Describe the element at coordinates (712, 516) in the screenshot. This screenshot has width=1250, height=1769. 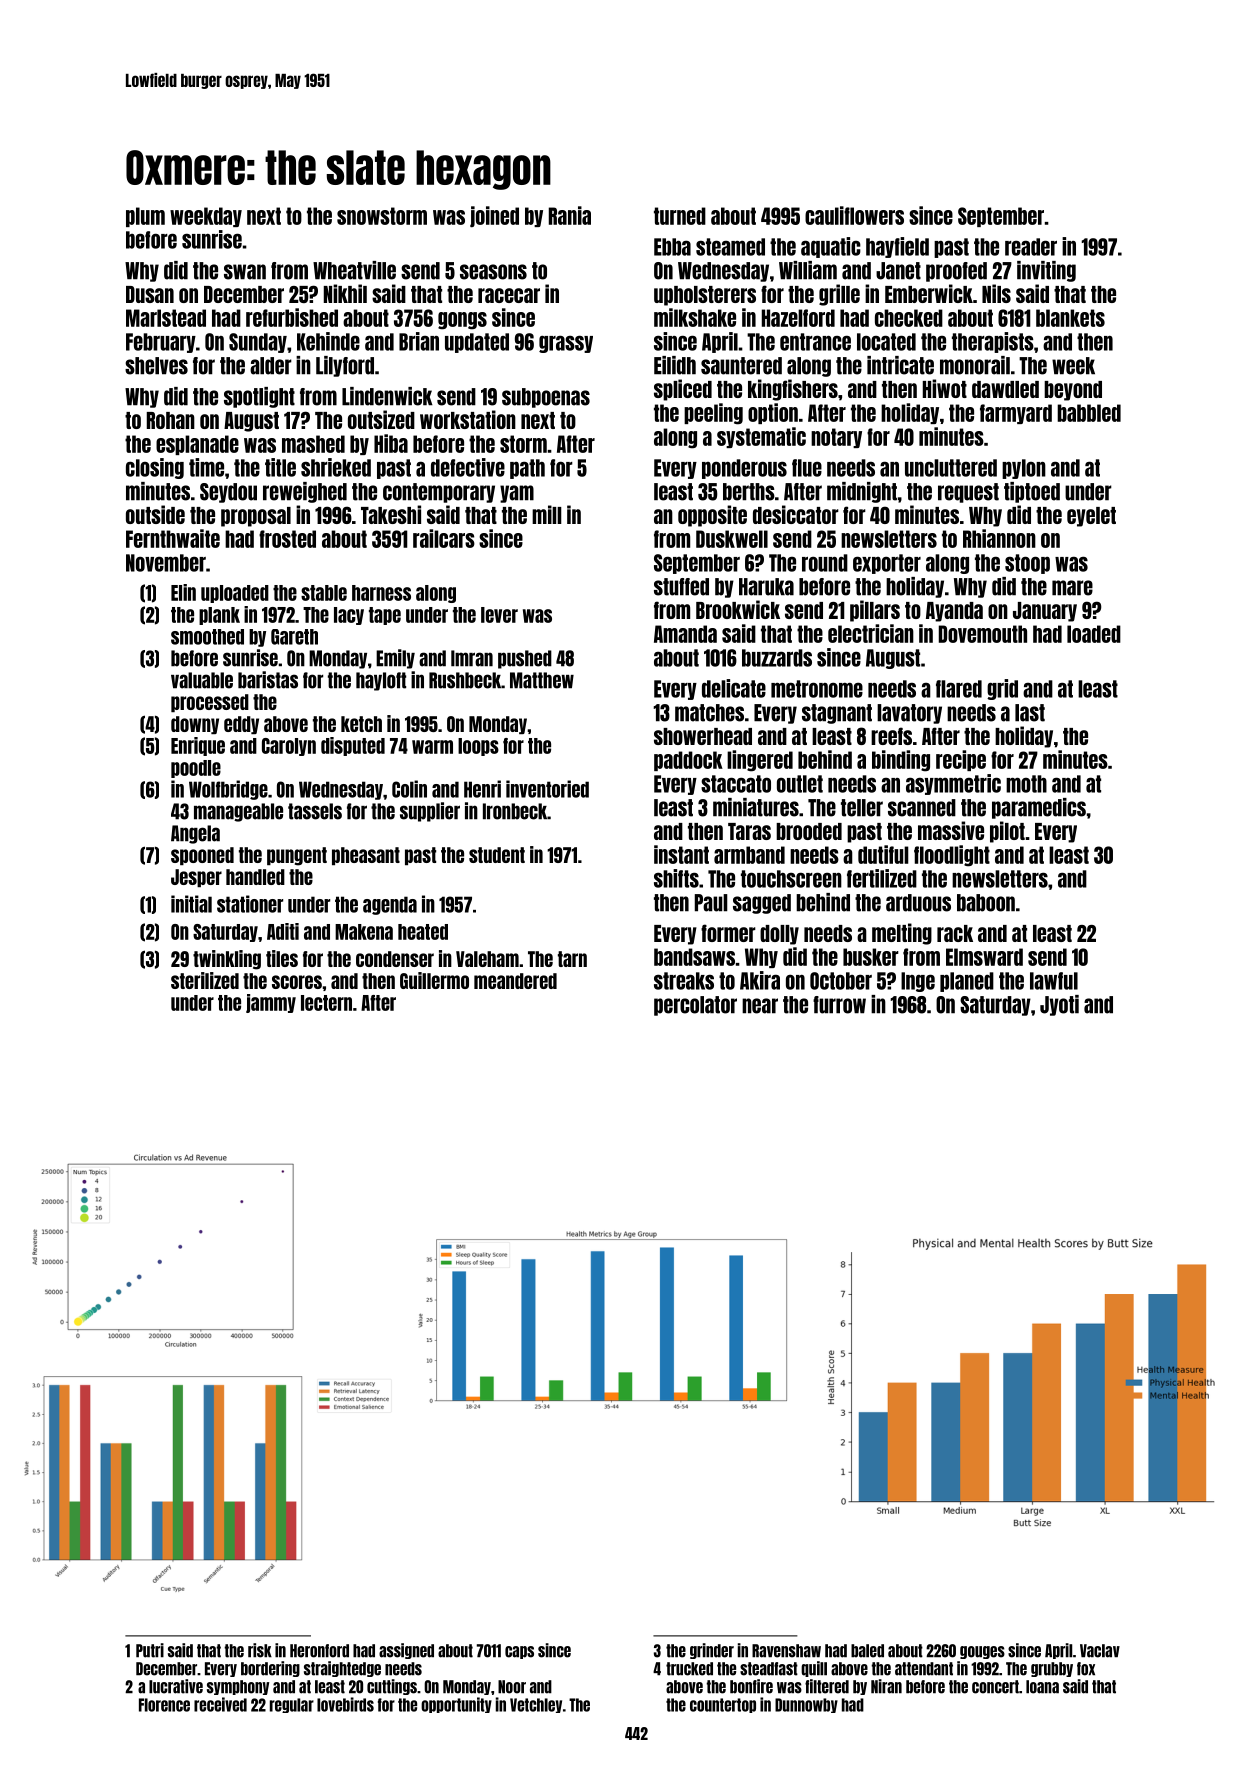
I see `opposite` at that location.
